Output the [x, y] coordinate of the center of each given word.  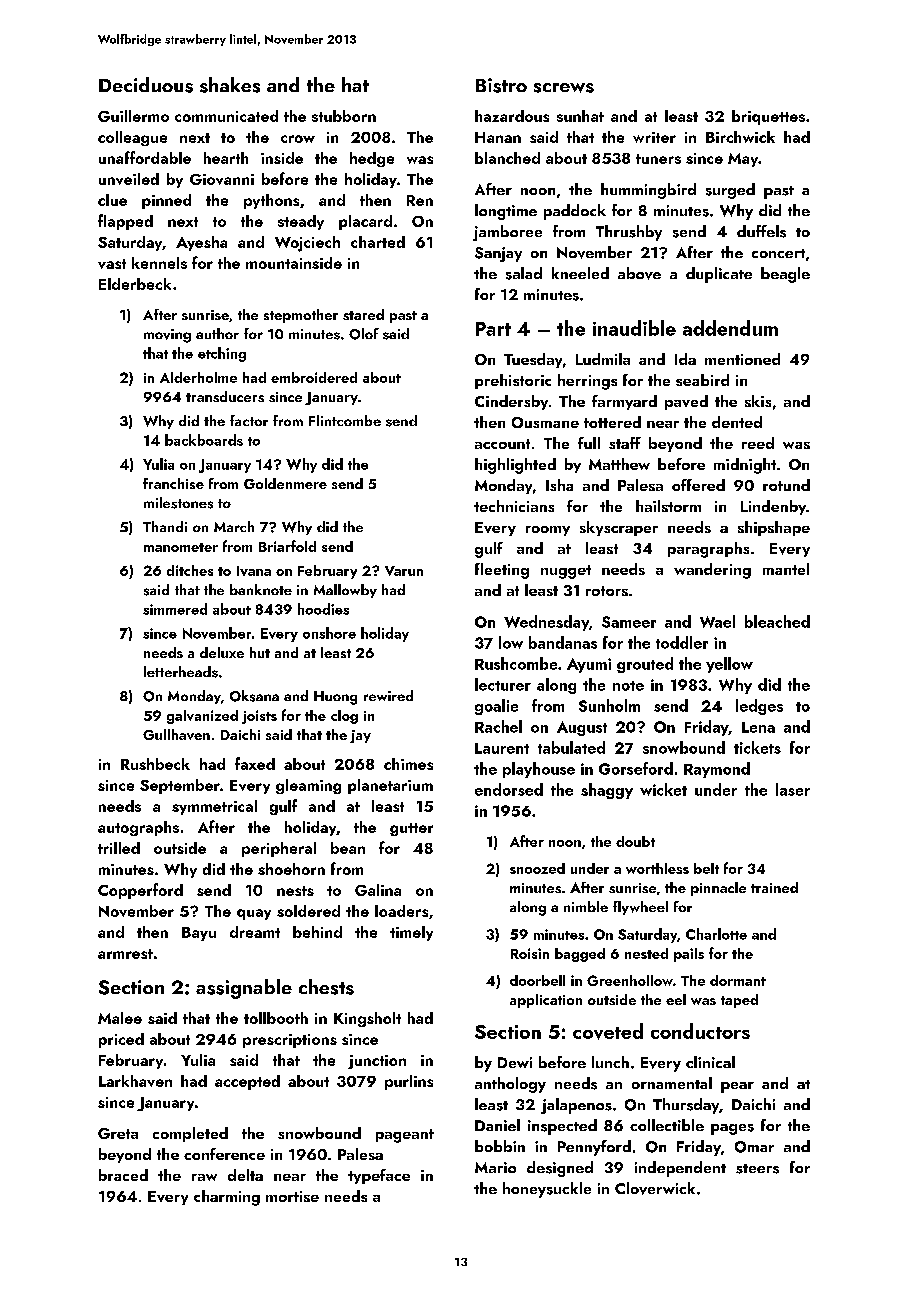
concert [778, 253]
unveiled [129, 179]
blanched [507, 158]
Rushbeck [155, 764]
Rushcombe [516, 663]
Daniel [497, 1125]
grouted [645, 665]
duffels [761, 231]
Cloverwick [655, 1188]
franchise [173, 483]
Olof [364, 334]
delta [245, 1175]
